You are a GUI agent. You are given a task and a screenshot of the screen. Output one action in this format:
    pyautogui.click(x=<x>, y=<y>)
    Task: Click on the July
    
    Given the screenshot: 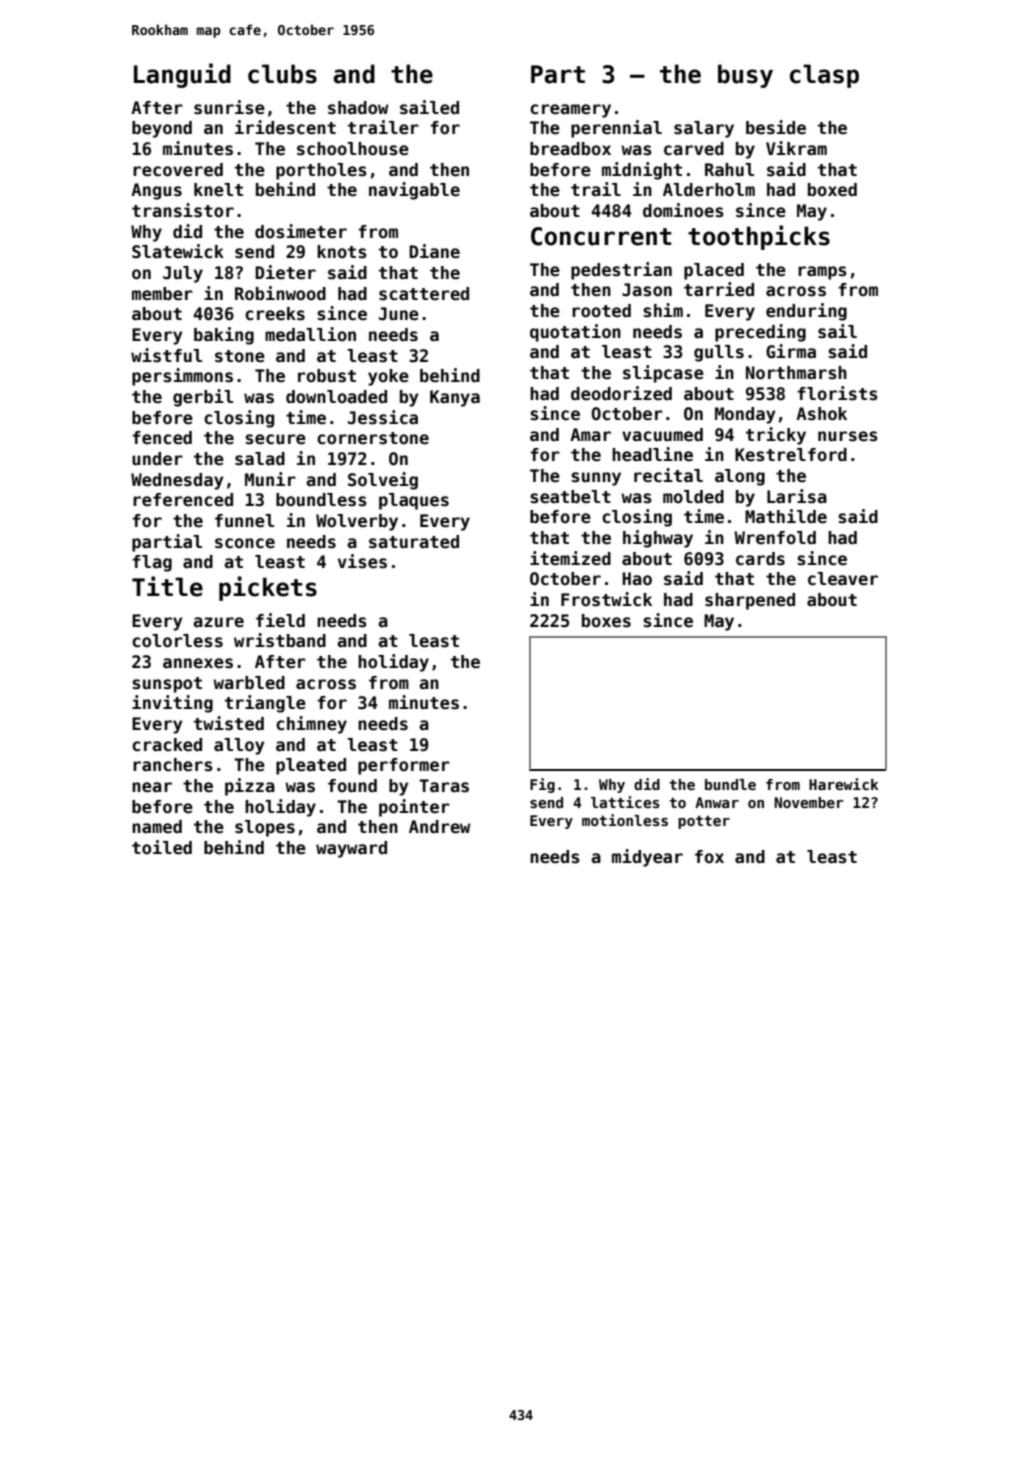 What is the action you would take?
    pyautogui.click(x=183, y=274)
